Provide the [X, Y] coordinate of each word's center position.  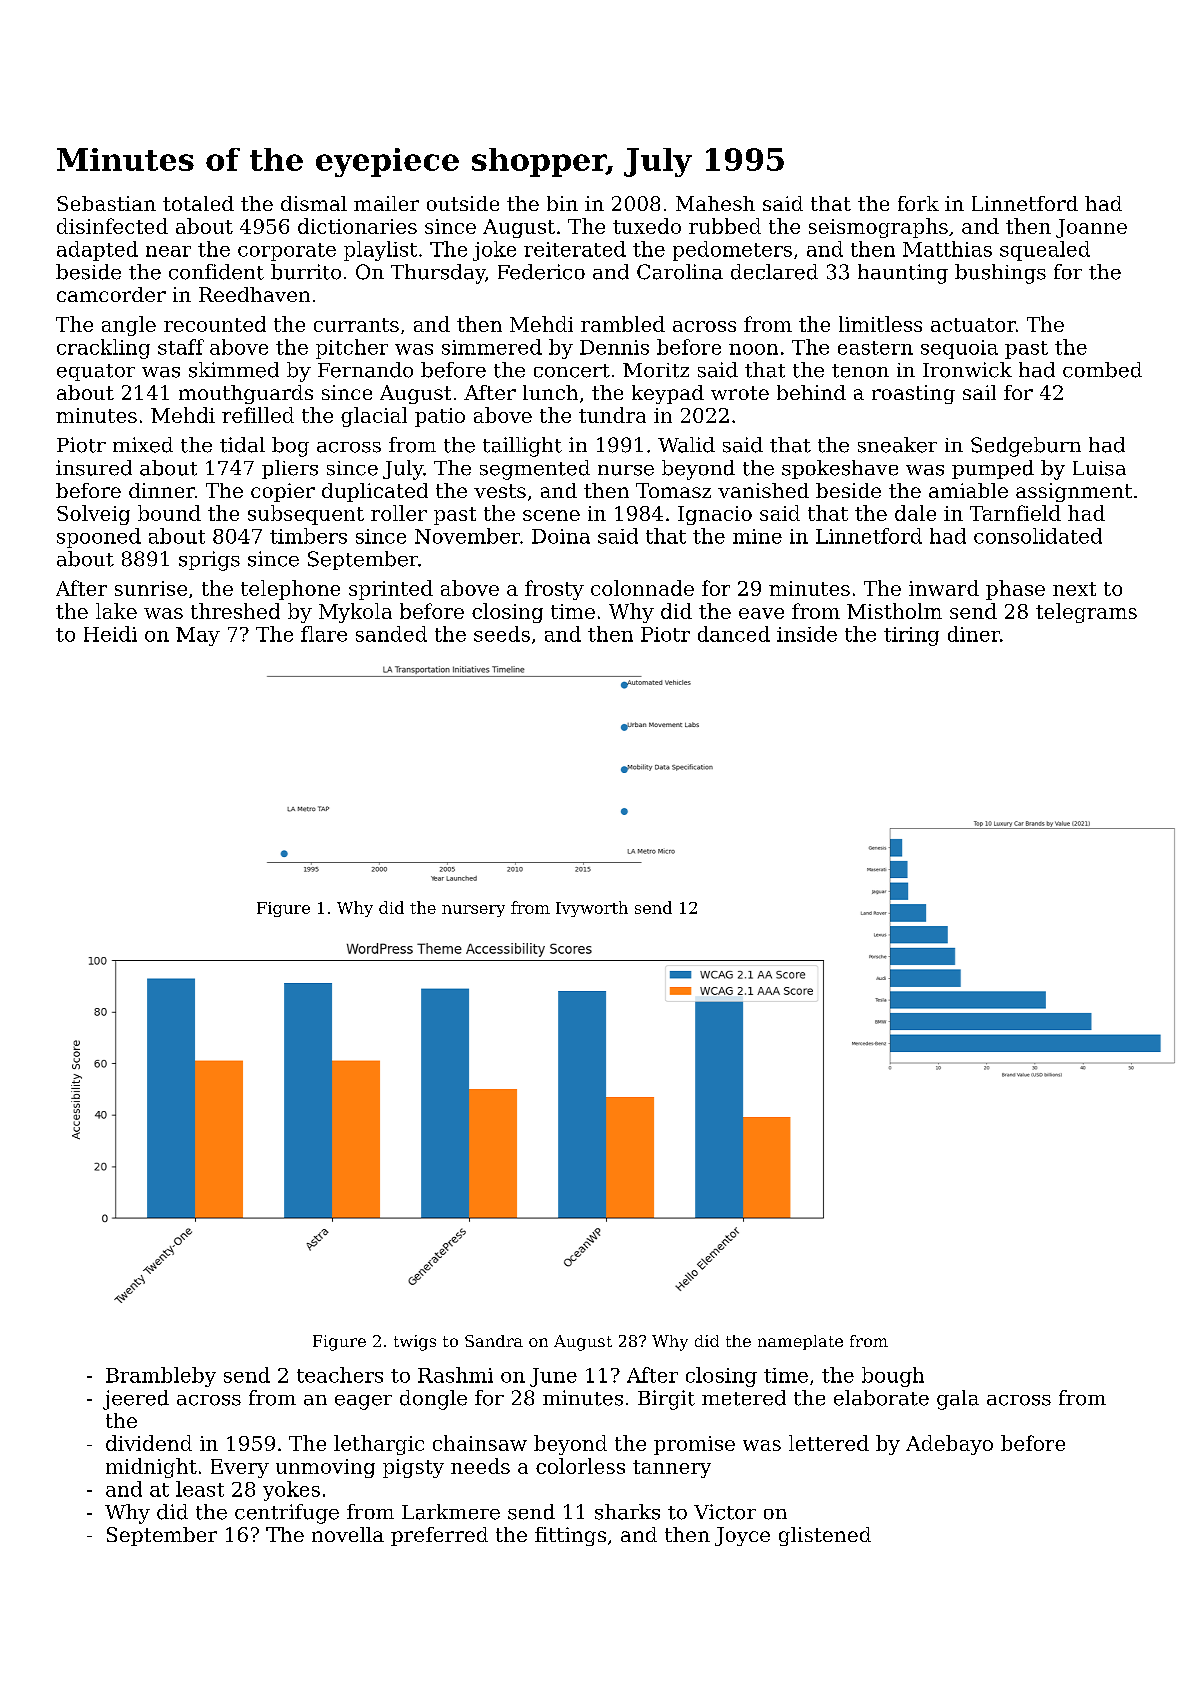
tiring [911, 636]
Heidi [110, 634]
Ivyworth [592, 909]
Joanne [1091, 228]
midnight [151, 1468]
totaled [198, 203]
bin [562, 203]
